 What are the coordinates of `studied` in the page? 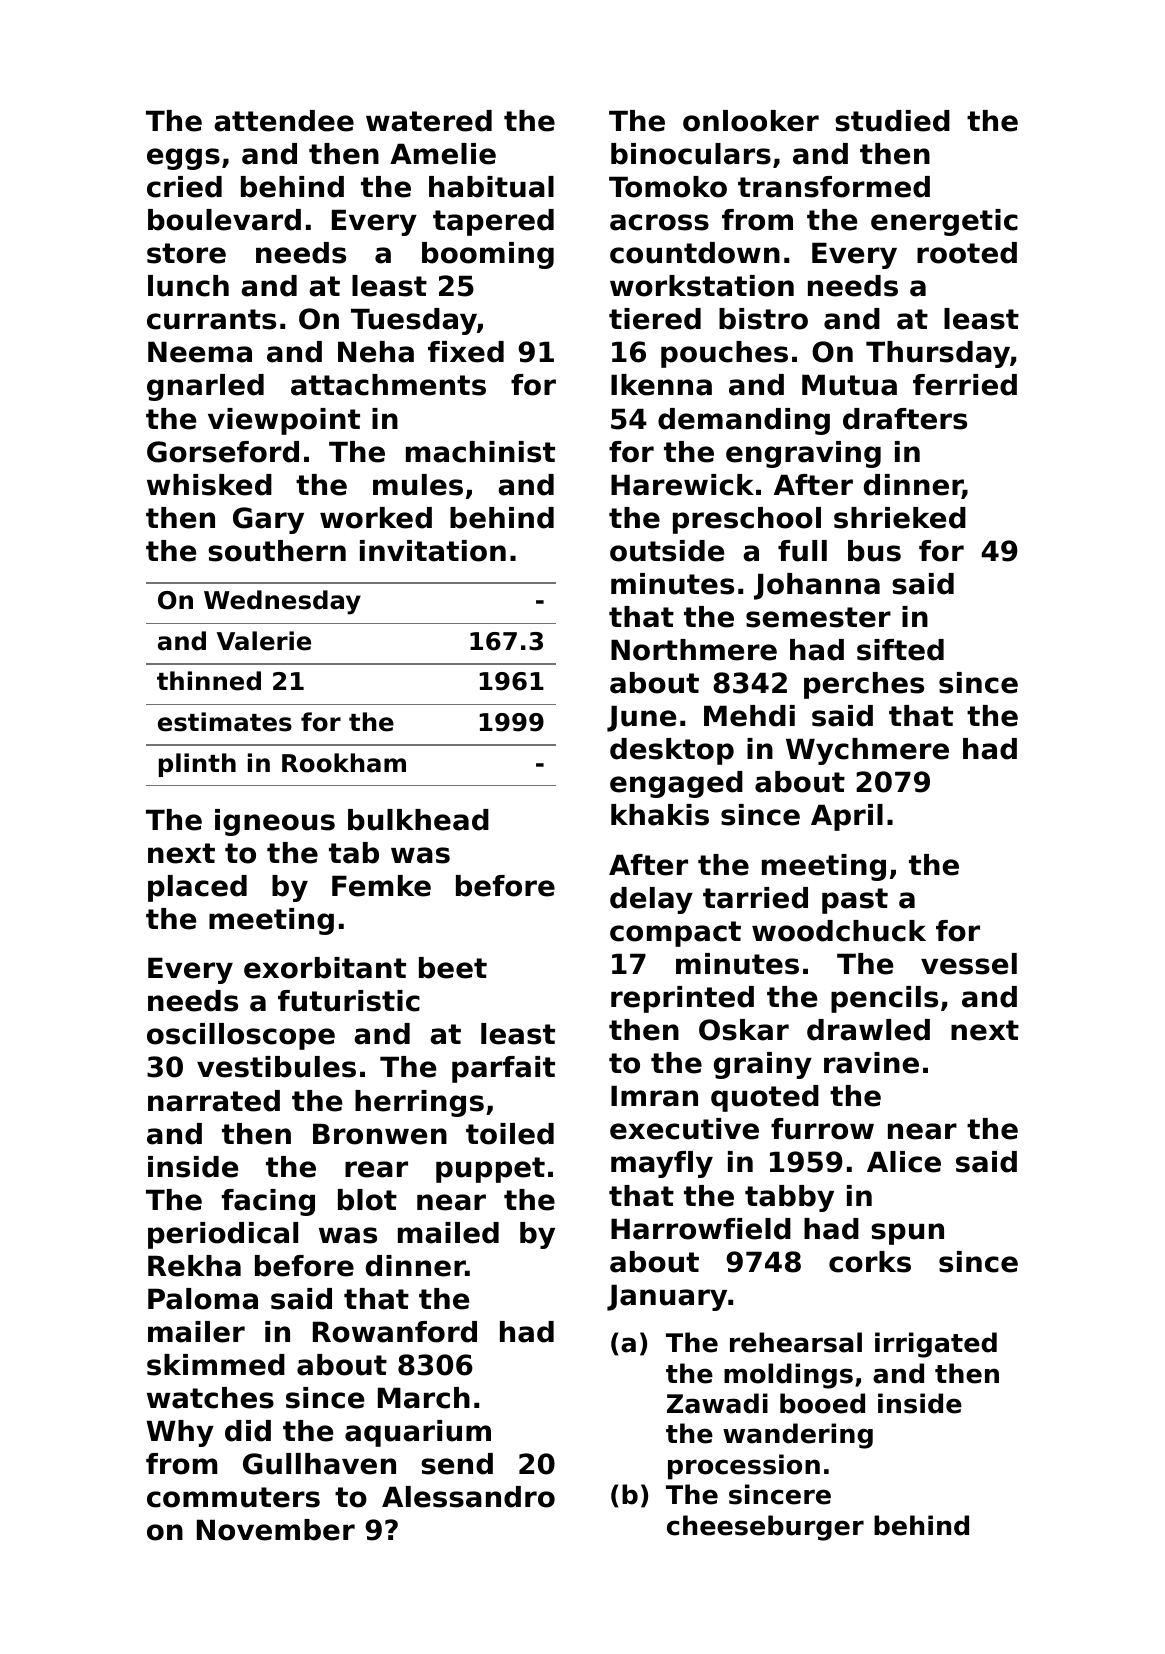 It's located at (892, 121).
